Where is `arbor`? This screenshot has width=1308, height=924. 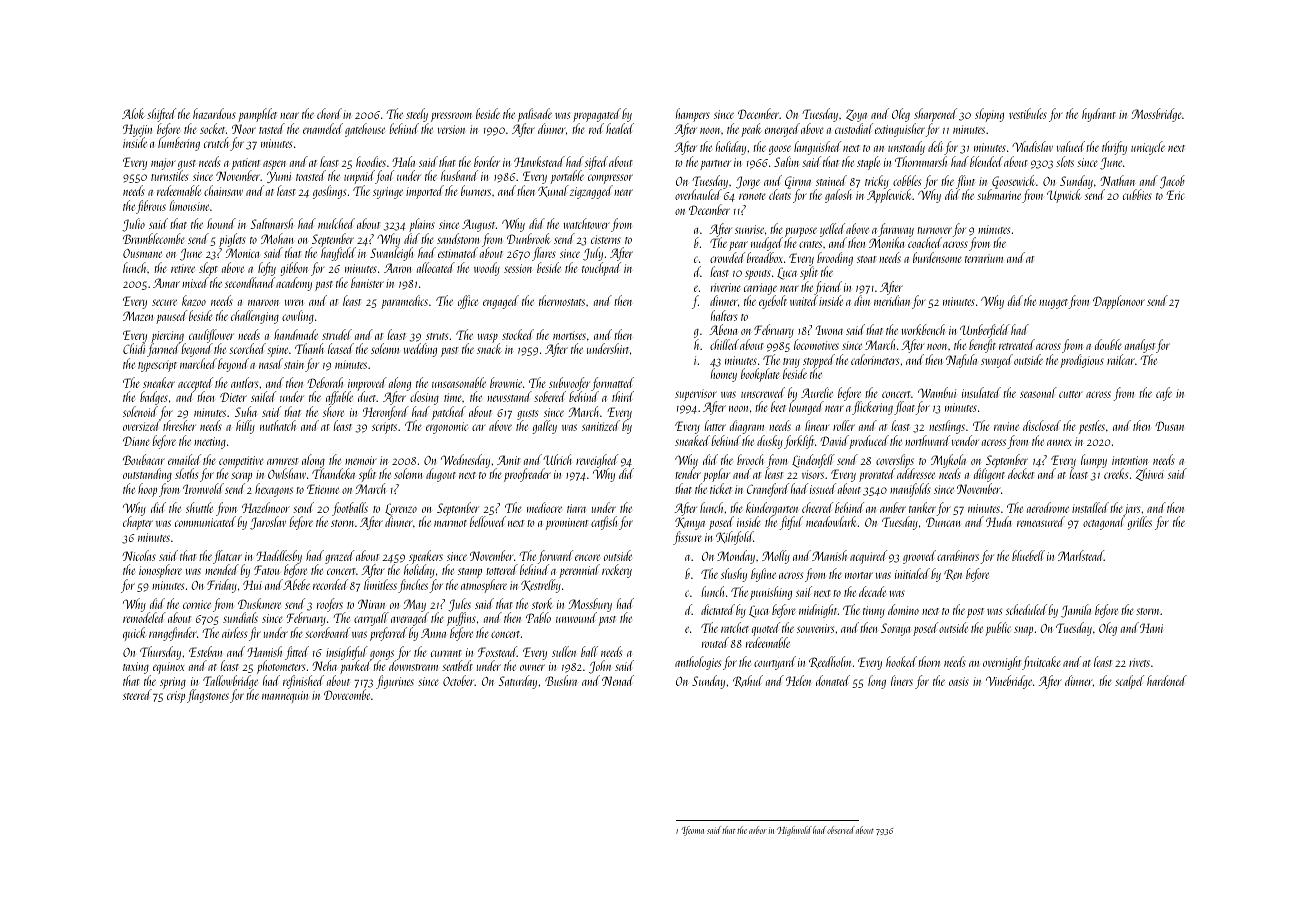 arbor is located at coordinates (758, 830).
